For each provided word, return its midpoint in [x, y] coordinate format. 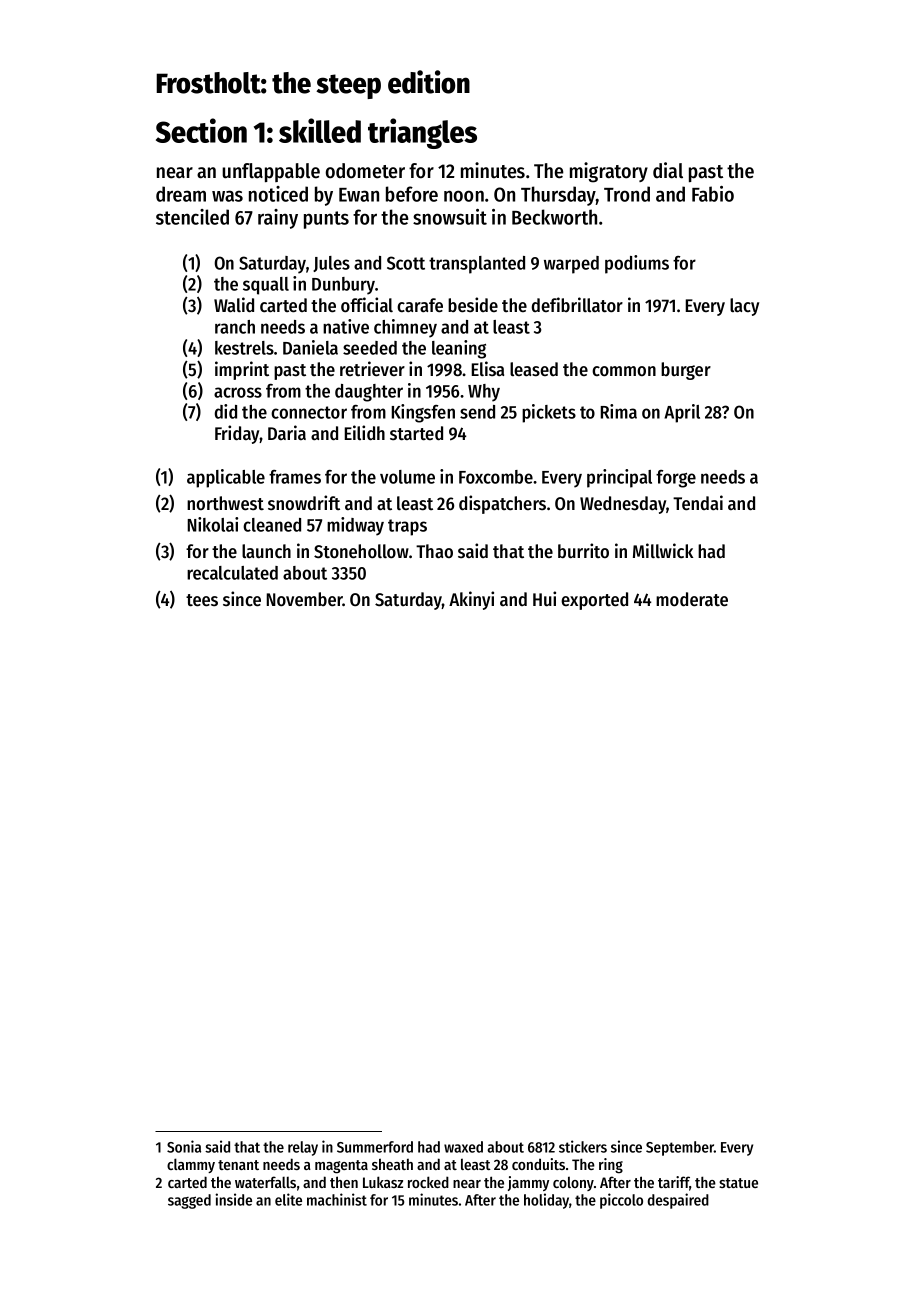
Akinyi [471, 600]
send [477, 412]
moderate [692, 599]
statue [738, 1183]
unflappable [271, 172]
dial [668, 170]
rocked [428, 1182]
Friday [237, 434]
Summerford [375, 1147]
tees [202, 600]
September [680, 1148]
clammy [191, 1165]
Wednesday [623, 505]
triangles [422, 133]
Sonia [184, 1146]
